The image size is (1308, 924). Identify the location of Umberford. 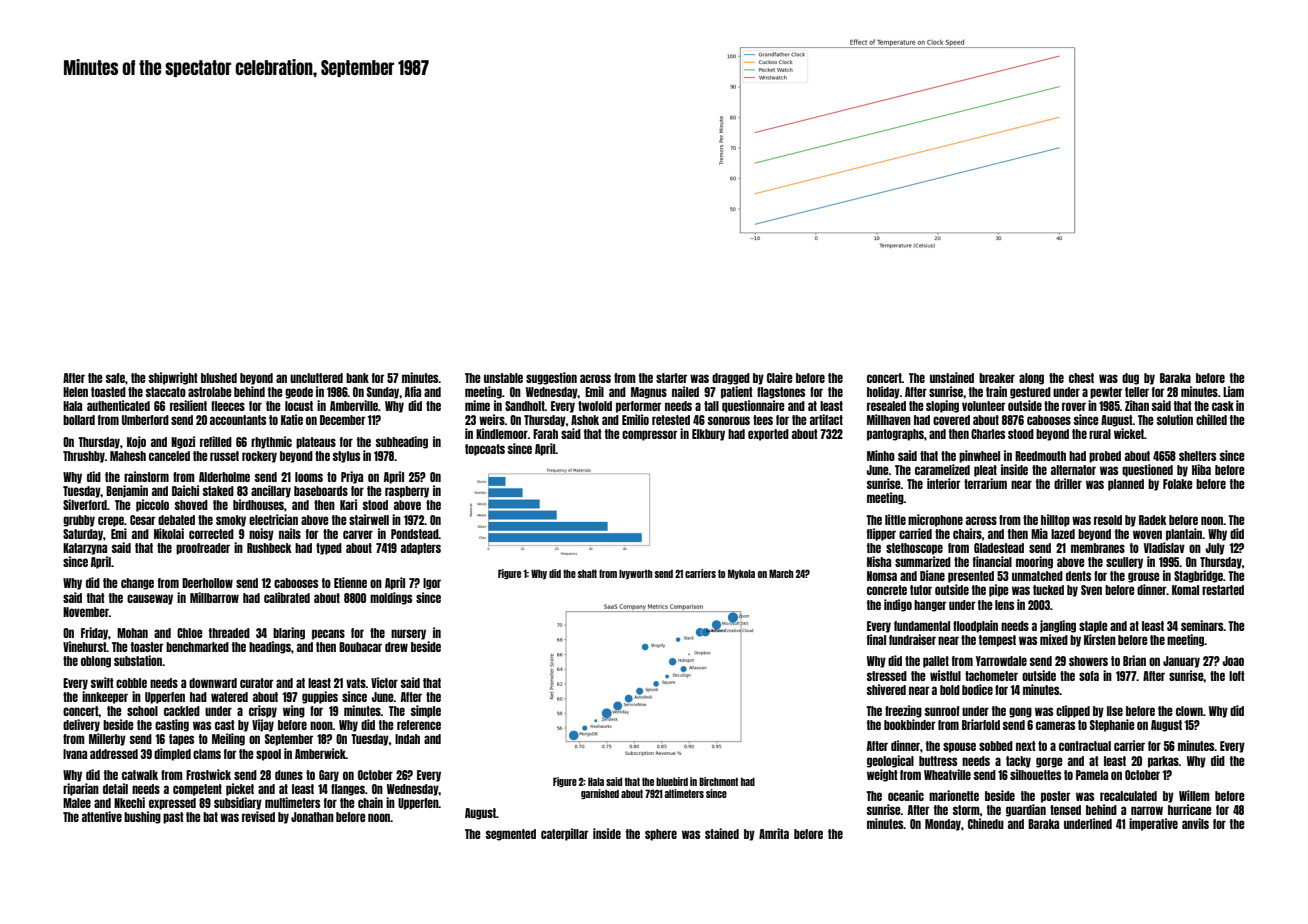
(145, 420).
